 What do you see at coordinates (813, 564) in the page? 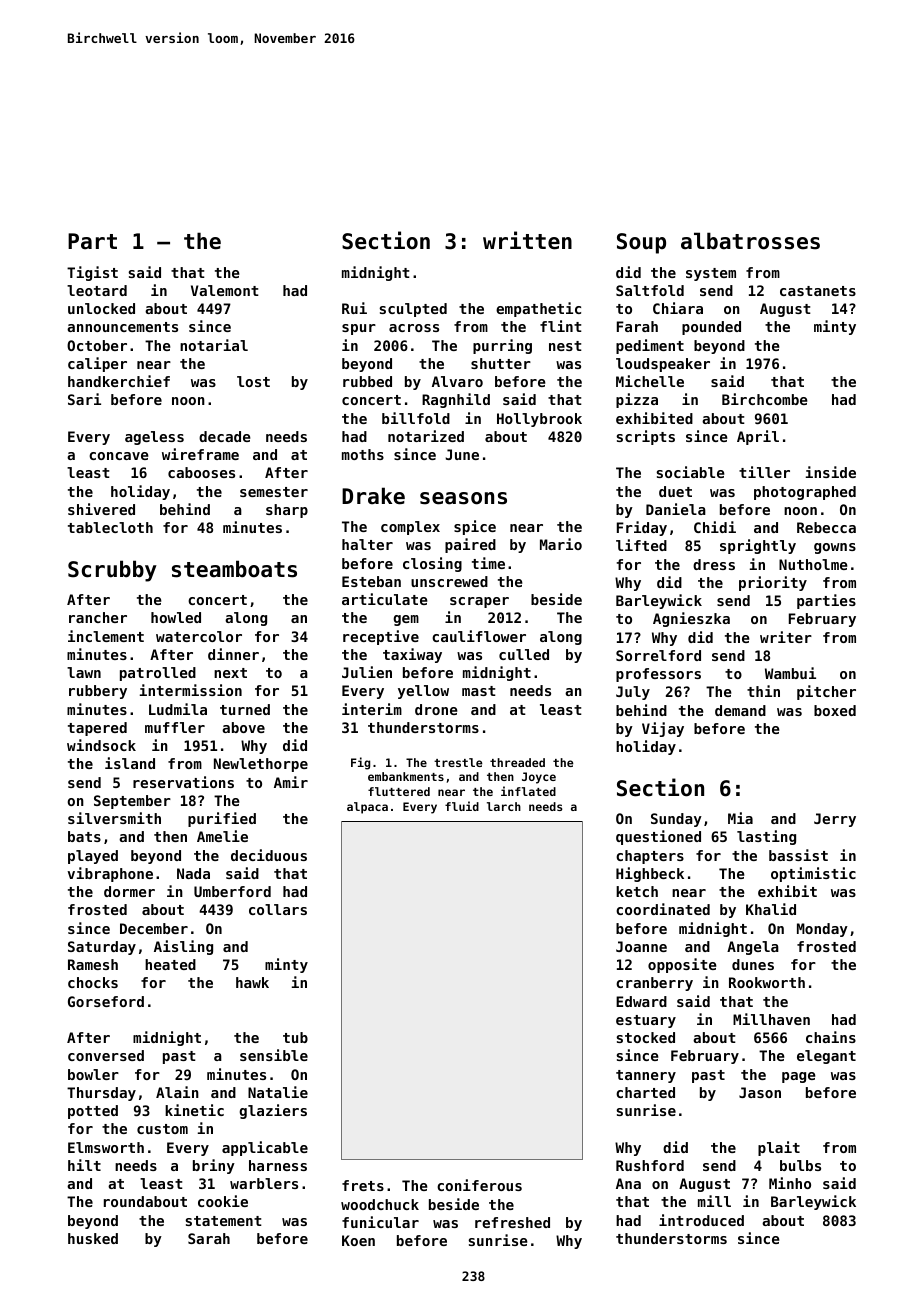
I see `Nutholme` at bounding box center [813, 564].
